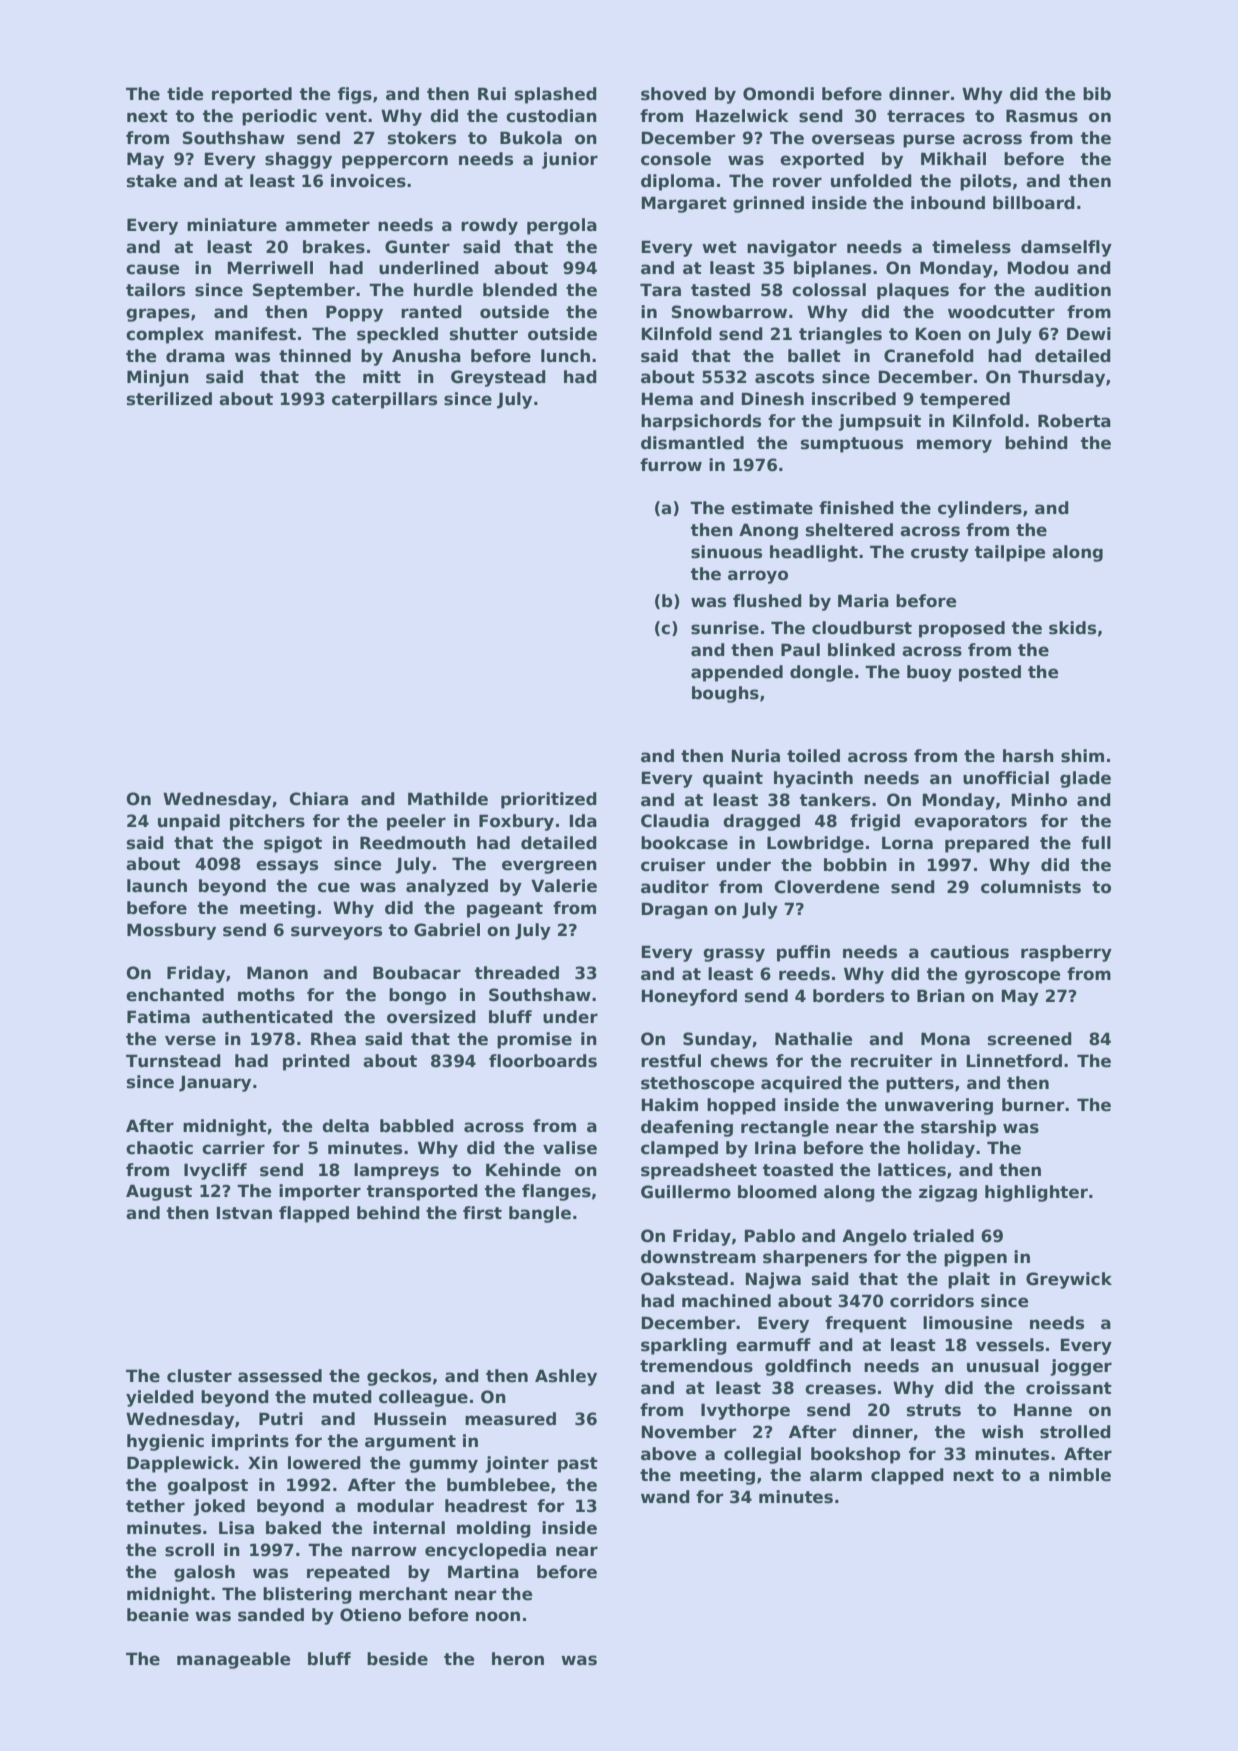 This screenshot has width=1238, height=1751. I want to click on Chiara, so click(318, 799).
